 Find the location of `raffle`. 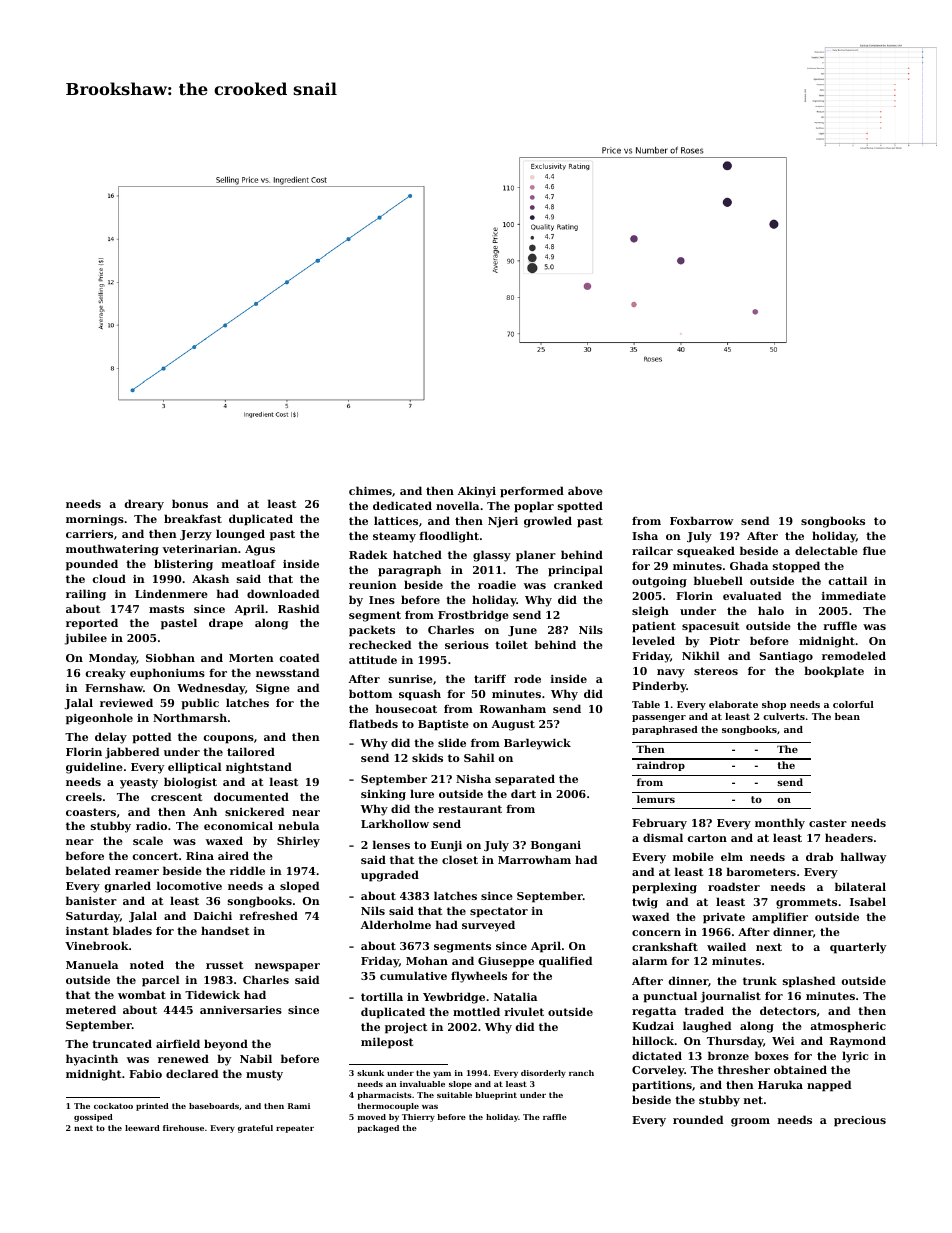

raffle is located at coordinates (555, 1117).
